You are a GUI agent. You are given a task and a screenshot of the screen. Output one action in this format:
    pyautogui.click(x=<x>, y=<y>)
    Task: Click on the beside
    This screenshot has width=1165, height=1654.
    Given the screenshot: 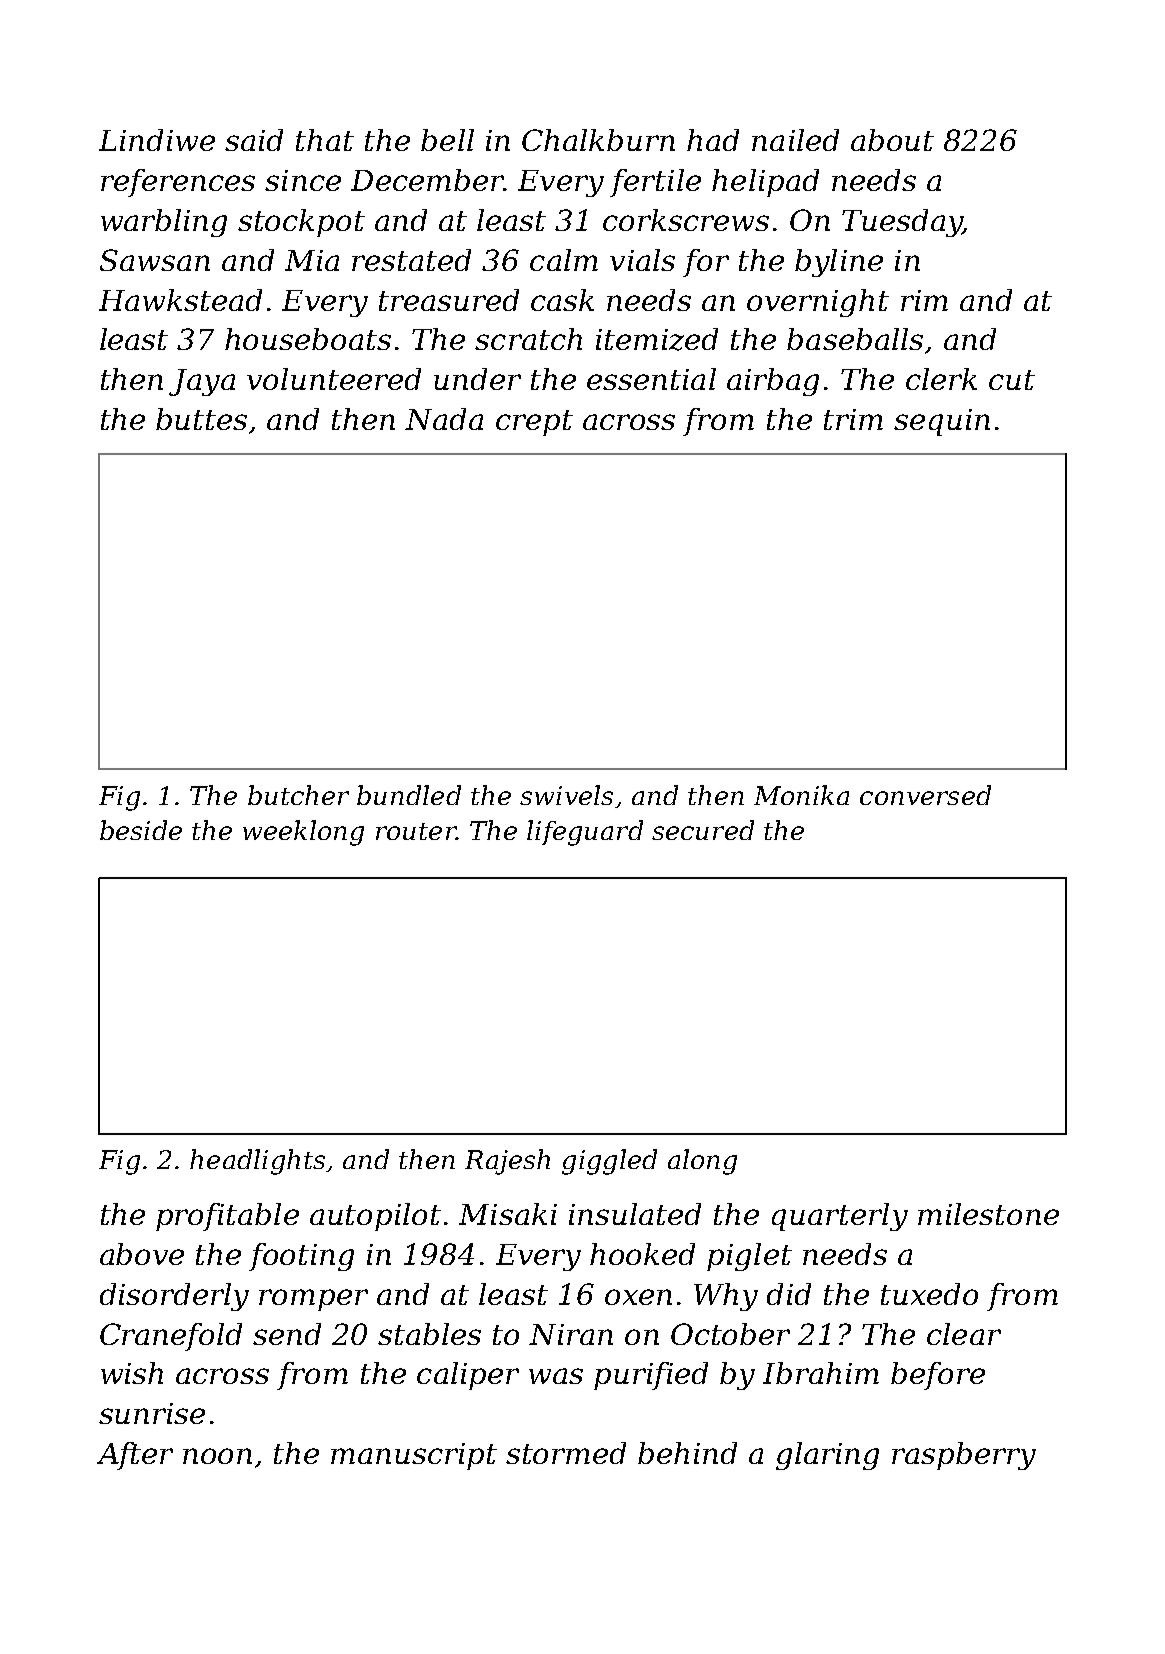 What is the action you would take?
    pyautogui.click(x=141, y=830)
